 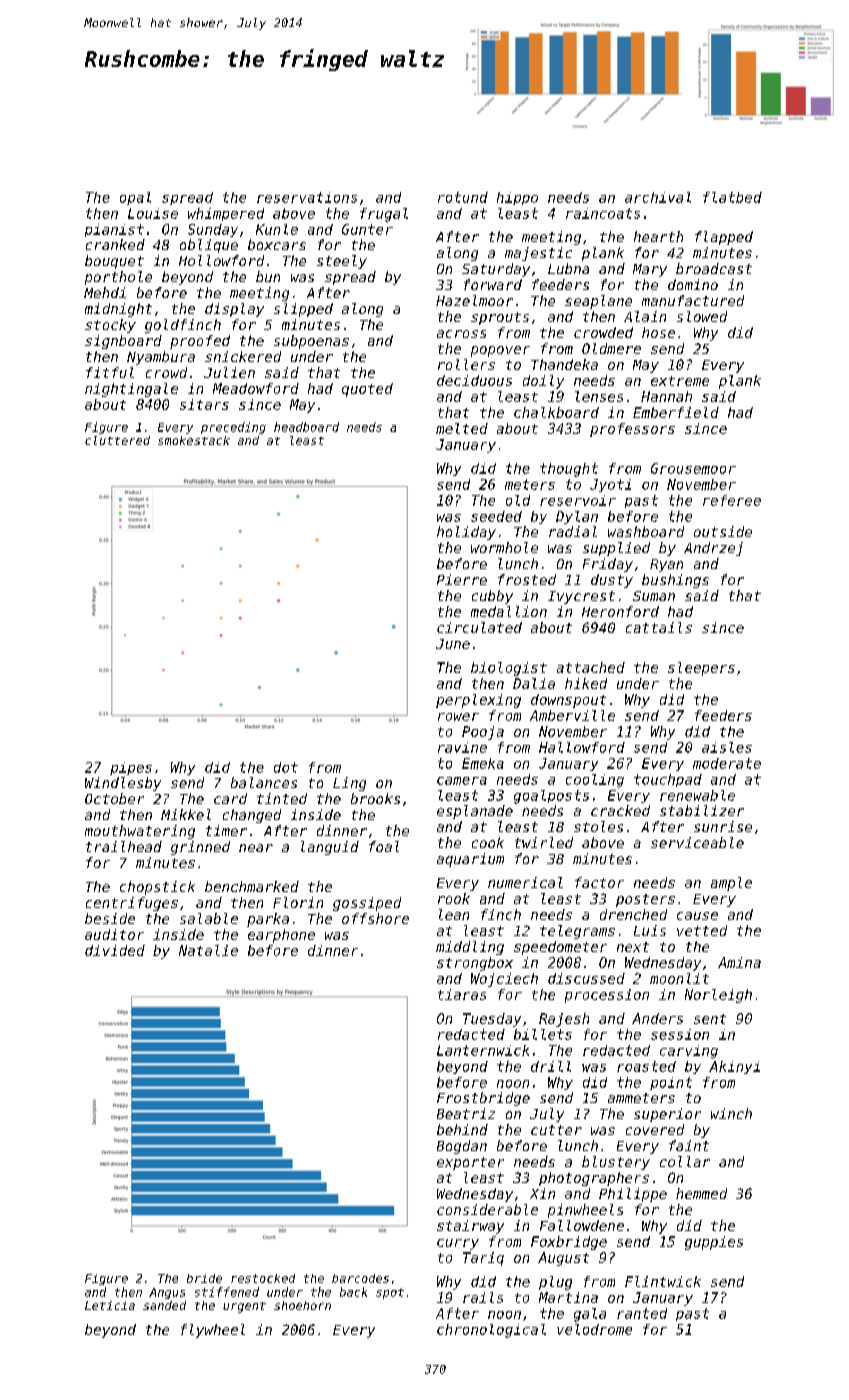 I want to click on cause, so click(x=697, y=916).
